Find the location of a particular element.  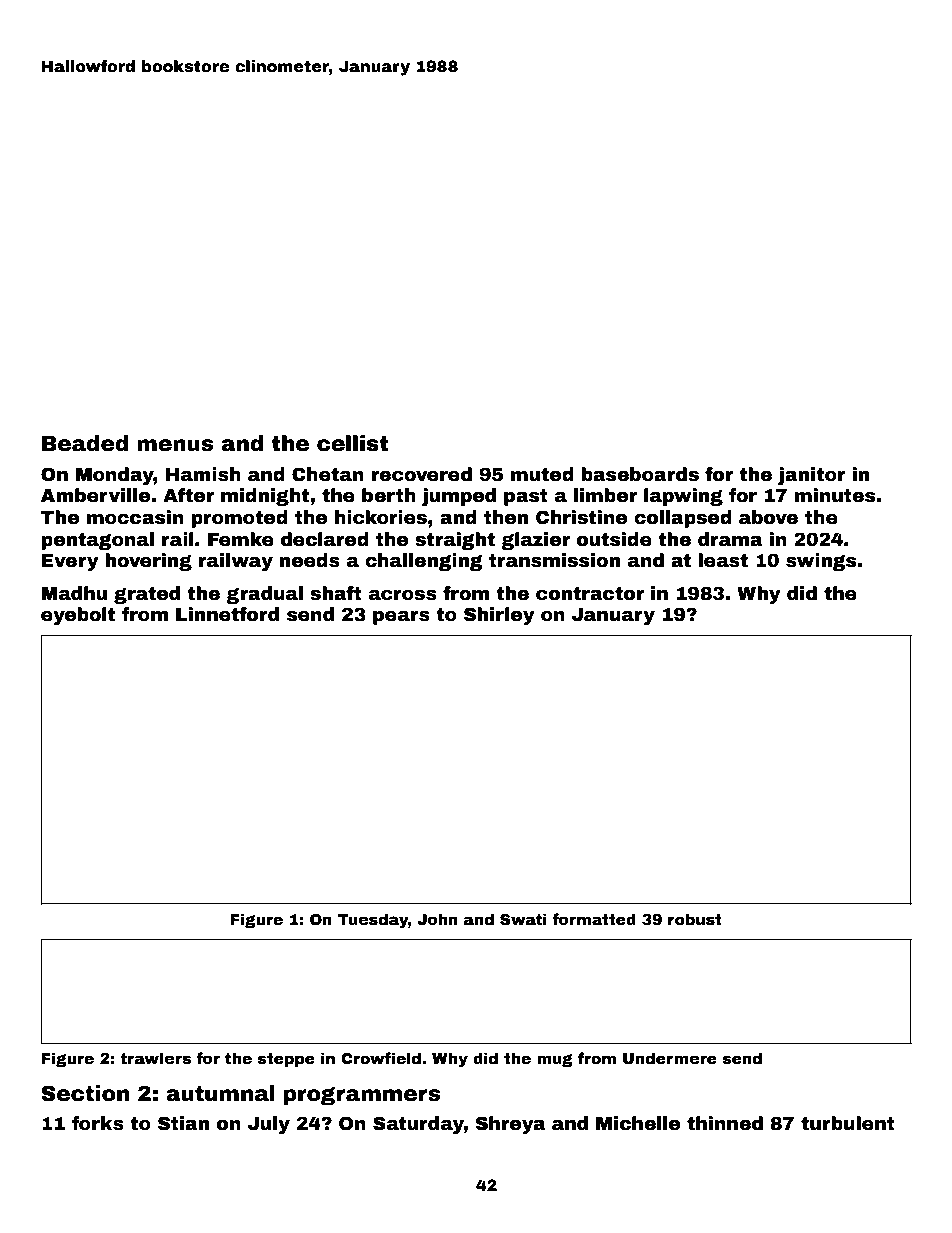

autumnal is located at coordinates (220, 1093).
